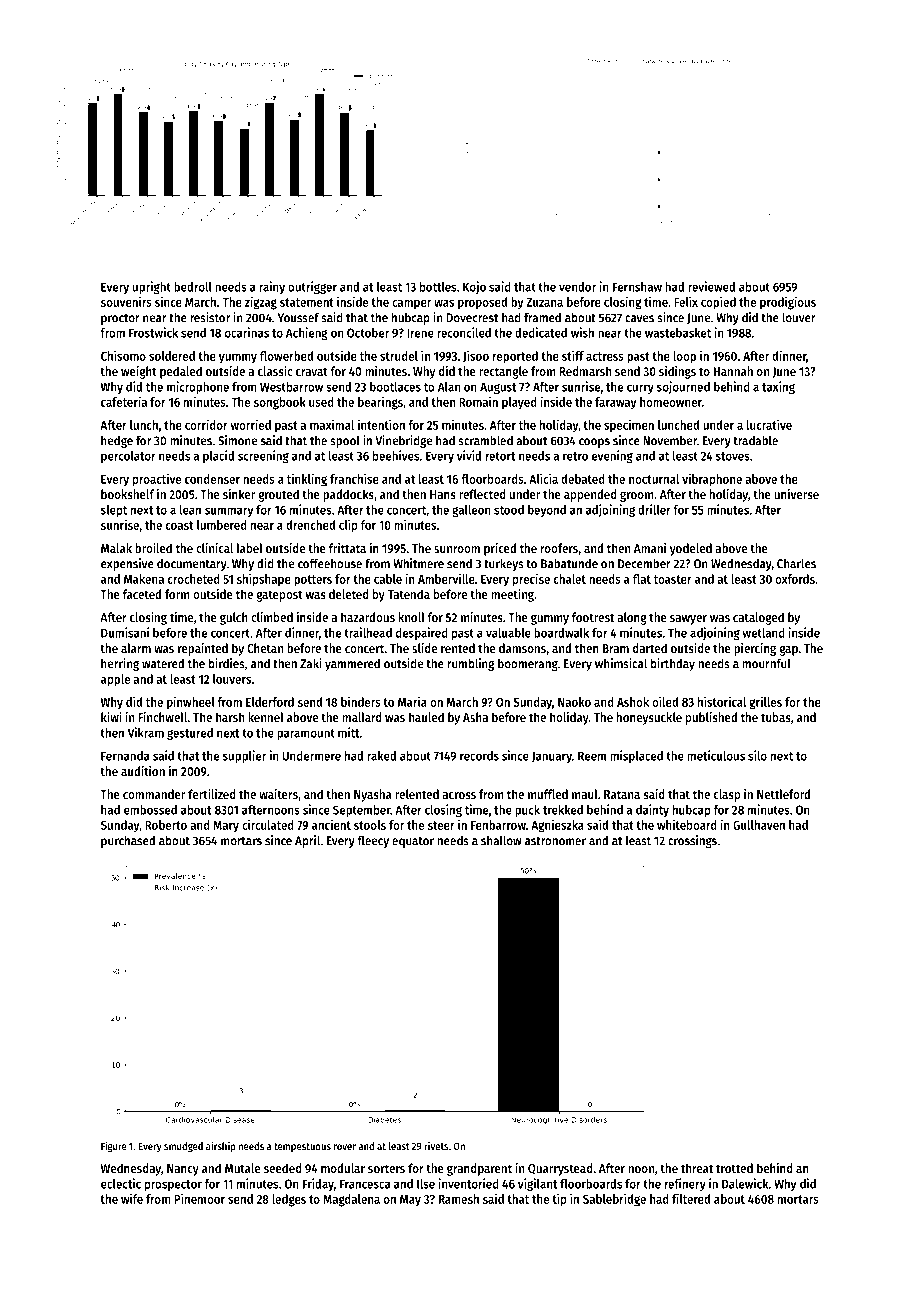  Describe the element at coordinates (755, 440) in the document. I see `tradable` at that location.
